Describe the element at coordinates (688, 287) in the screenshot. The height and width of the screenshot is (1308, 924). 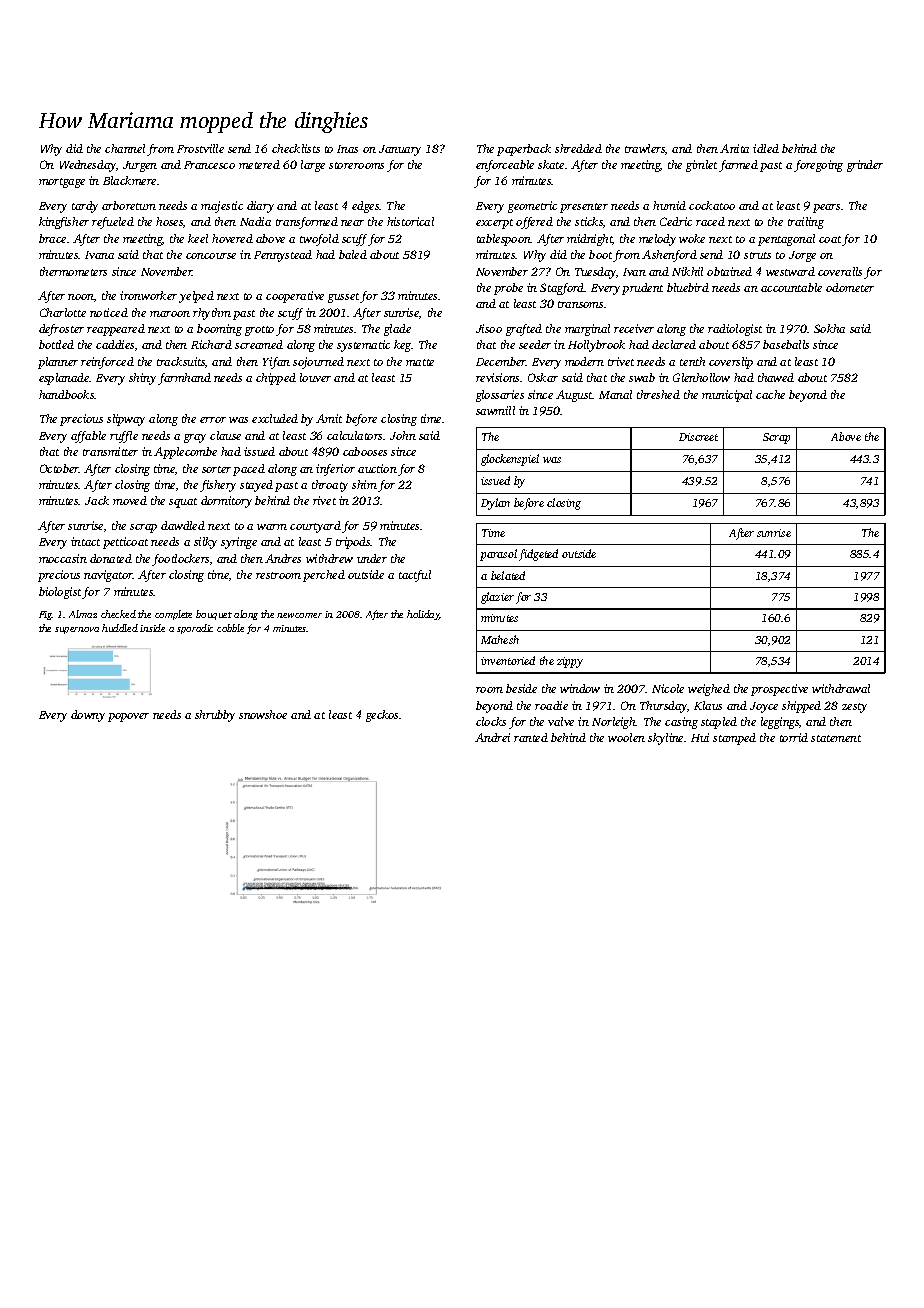
I see `bluebird` at that location.
